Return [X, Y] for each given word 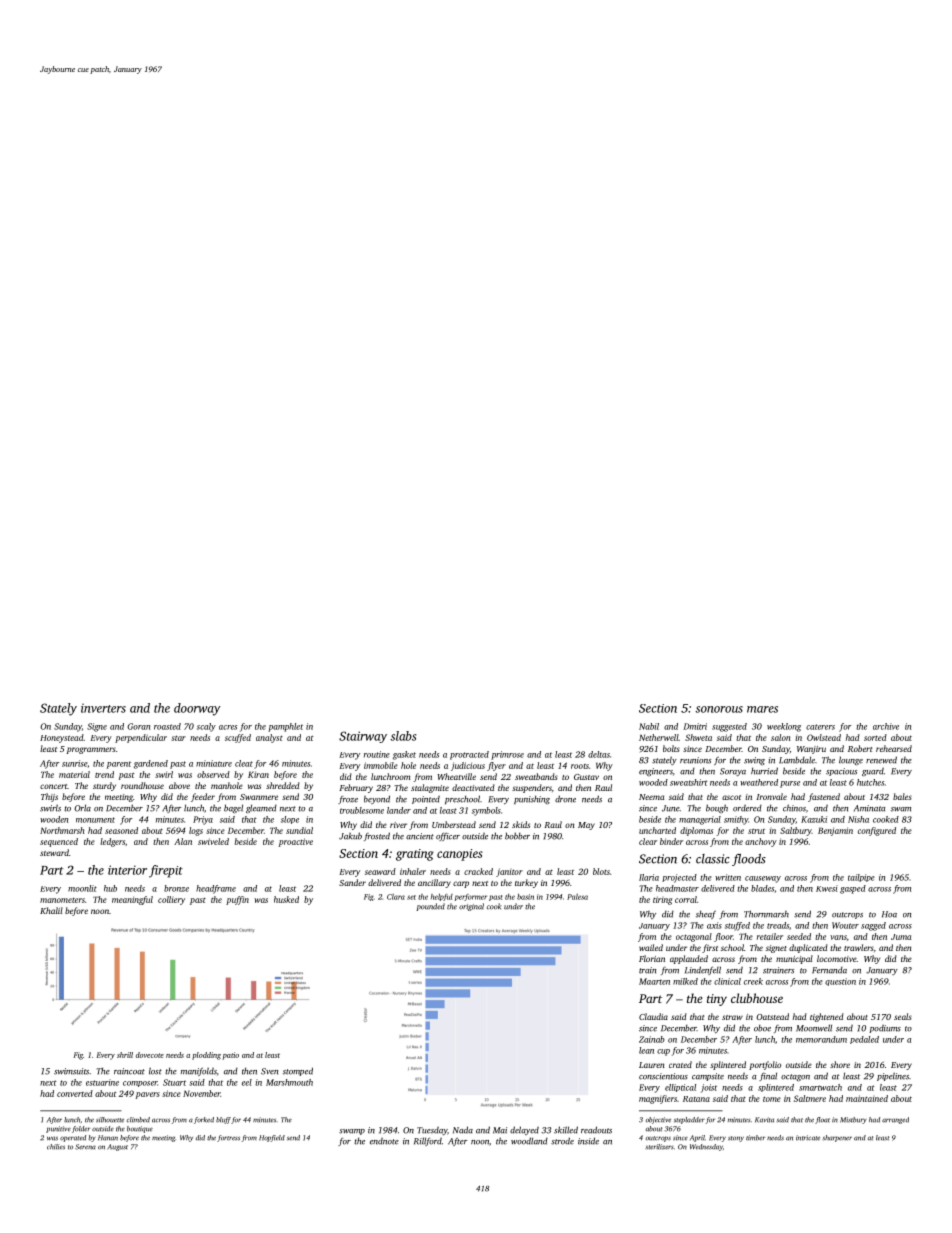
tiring [662, 900]
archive [886, 726]
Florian [652, 958]
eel [247, 1082]
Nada [463, 1130]
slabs [403, 736]
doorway [197, 709]
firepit [166, 871]
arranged [895, 1120]
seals [903, 1016]
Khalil [51, 910]
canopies [460, 855]
